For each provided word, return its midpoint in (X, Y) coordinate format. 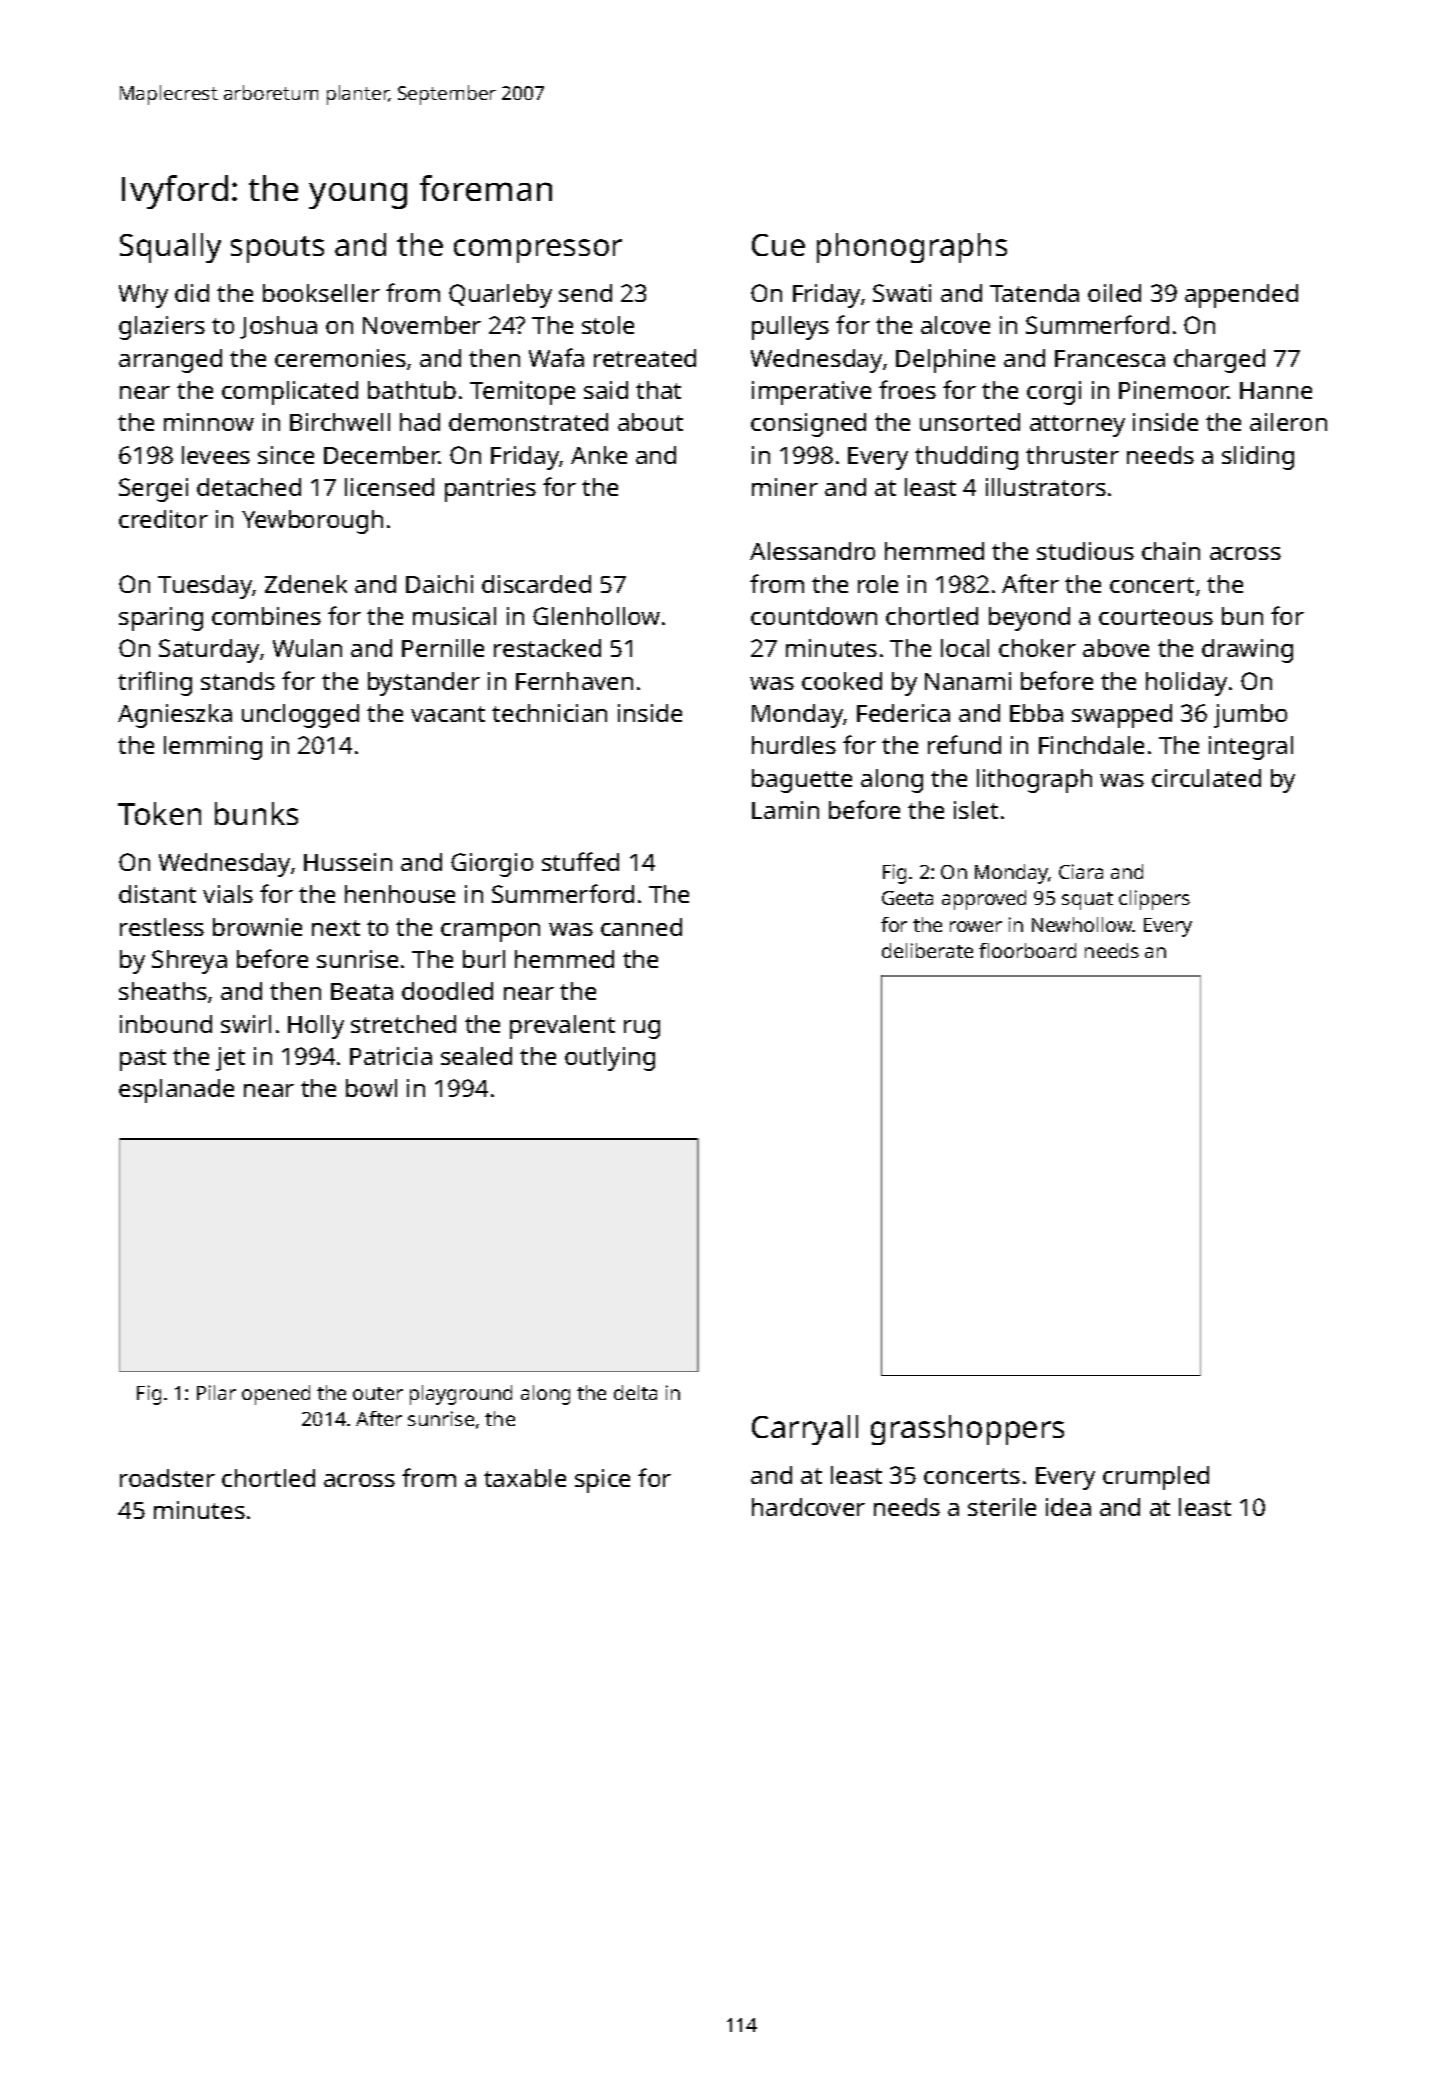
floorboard (1027, 950)
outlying (610, 1059)
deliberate (927, 950)
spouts (277, 249)
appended (1241, 296)
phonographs (912, 248)
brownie (257, 927)
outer (378, 1393)
